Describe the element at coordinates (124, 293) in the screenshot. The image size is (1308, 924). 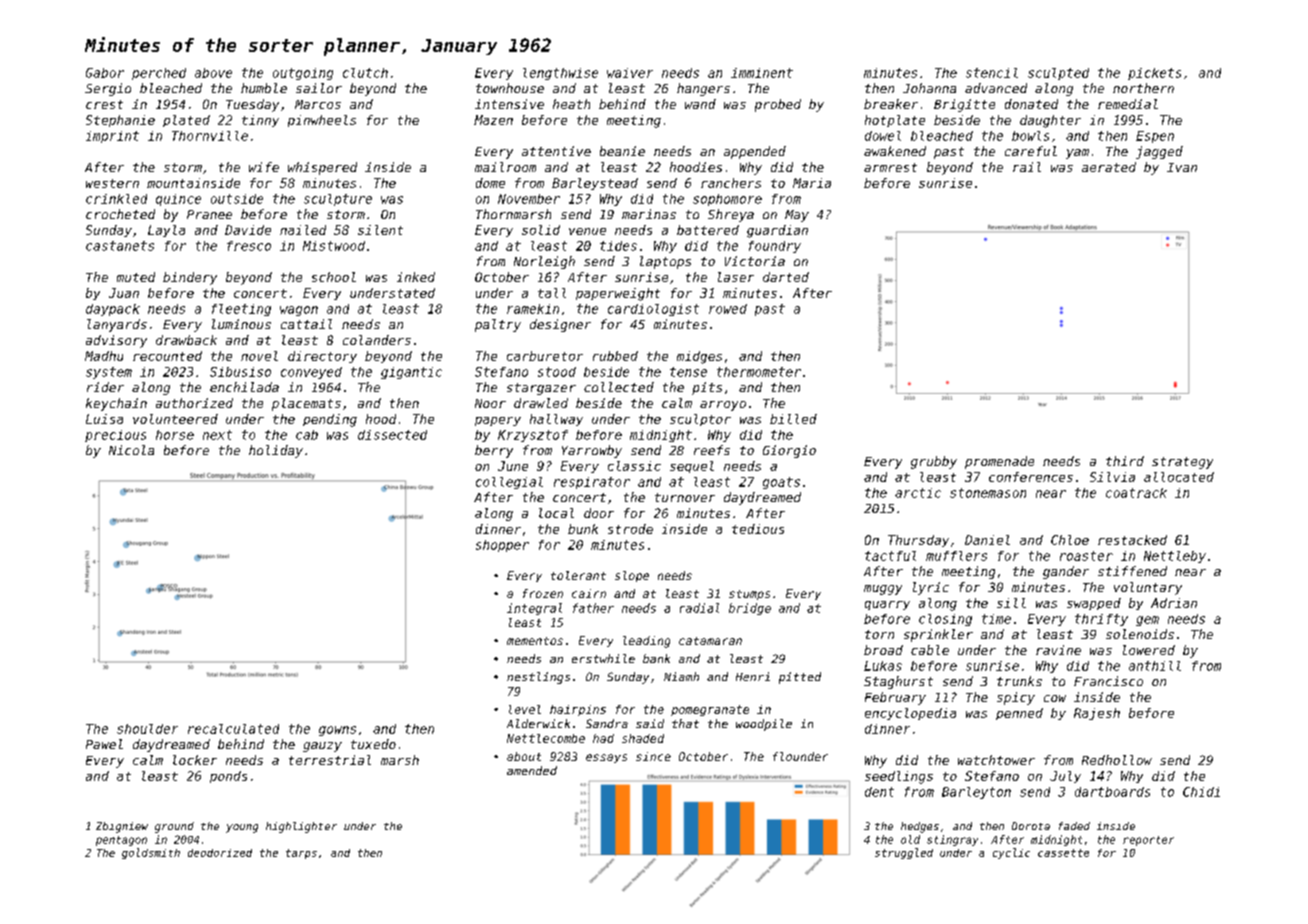
I see `Juan` at that location.
